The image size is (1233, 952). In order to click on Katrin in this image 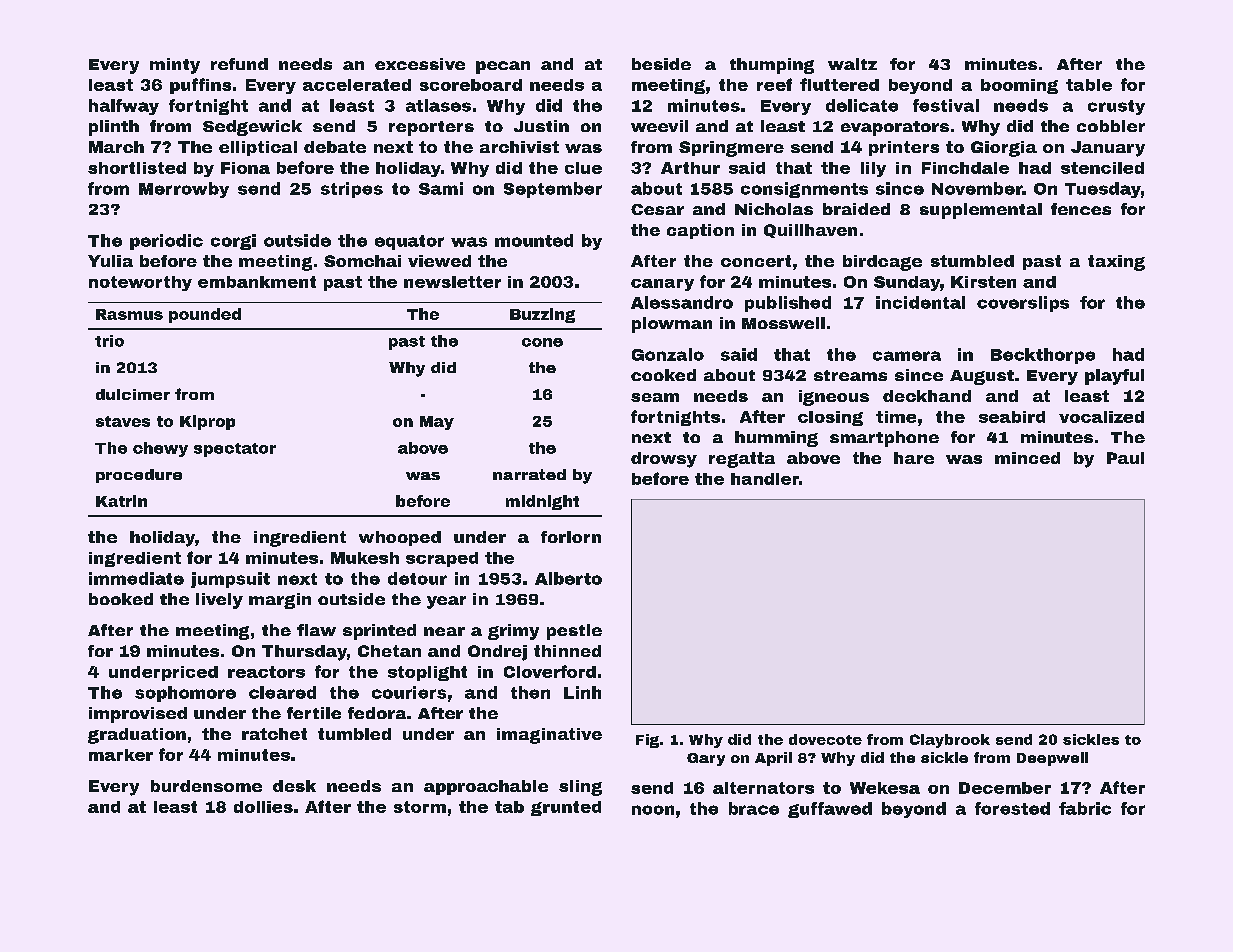, I will do `click(121, 501)`.
